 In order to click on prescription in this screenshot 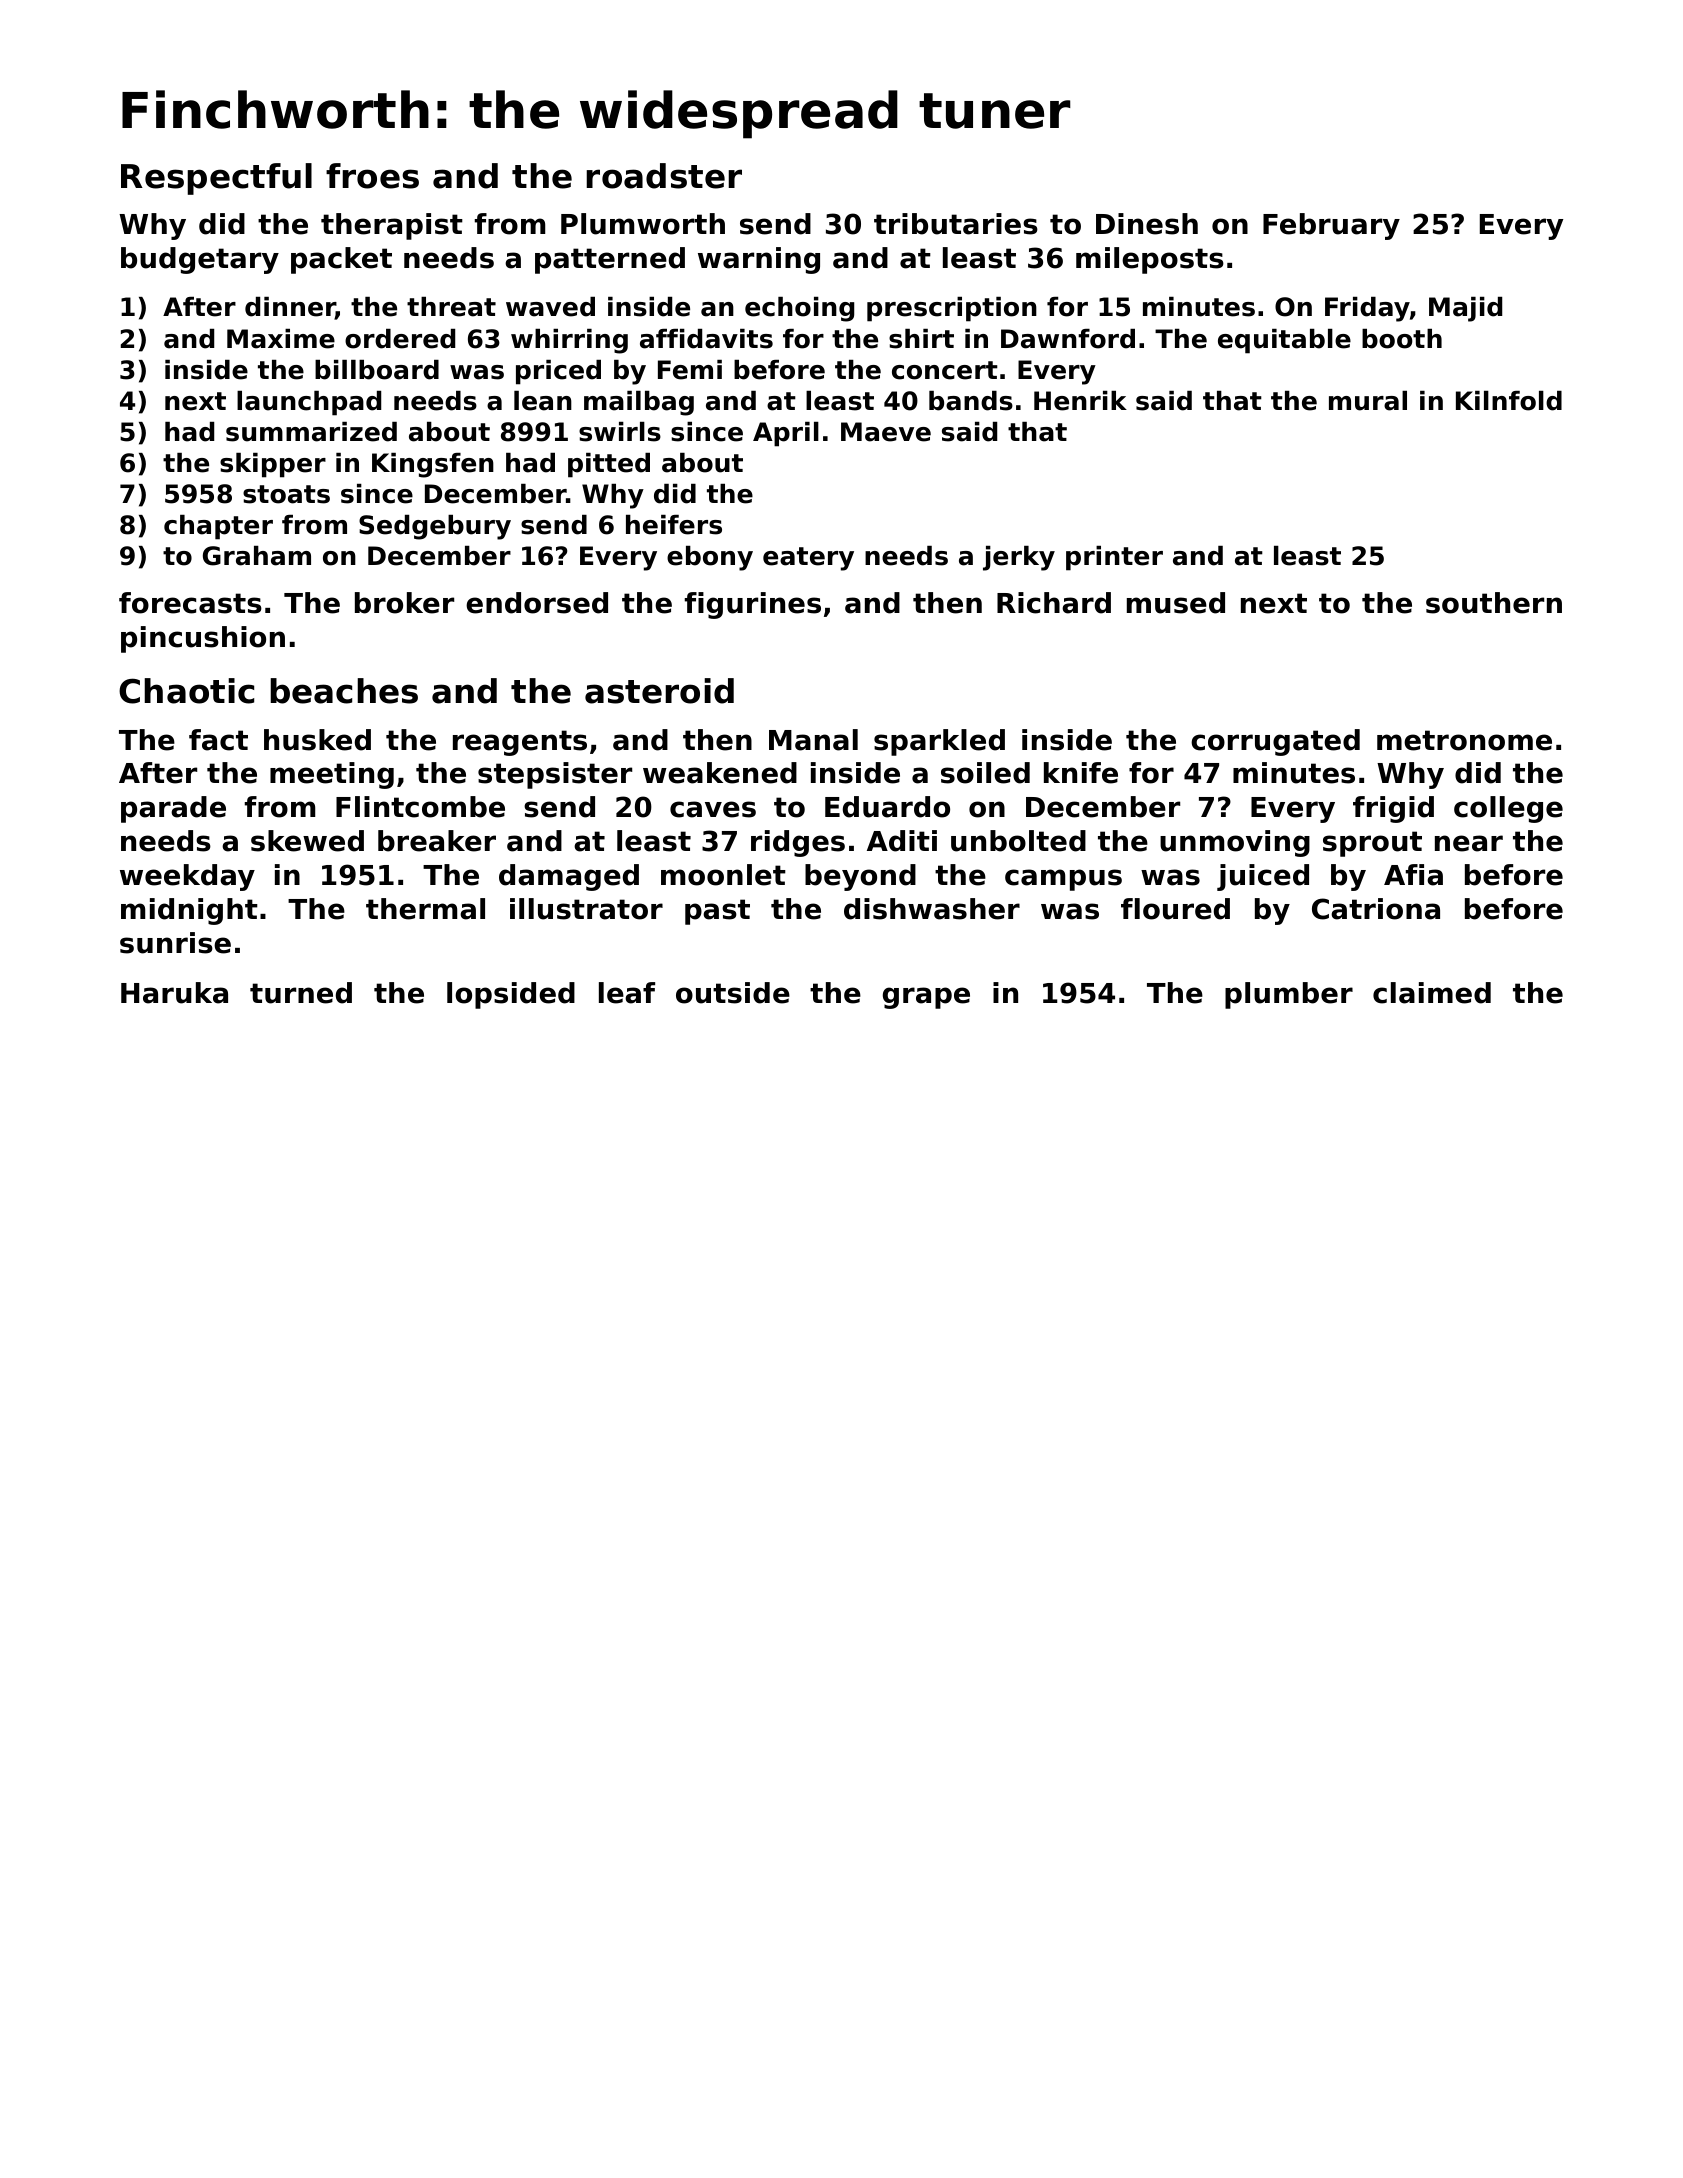, I will do `click(952, 309)`.
